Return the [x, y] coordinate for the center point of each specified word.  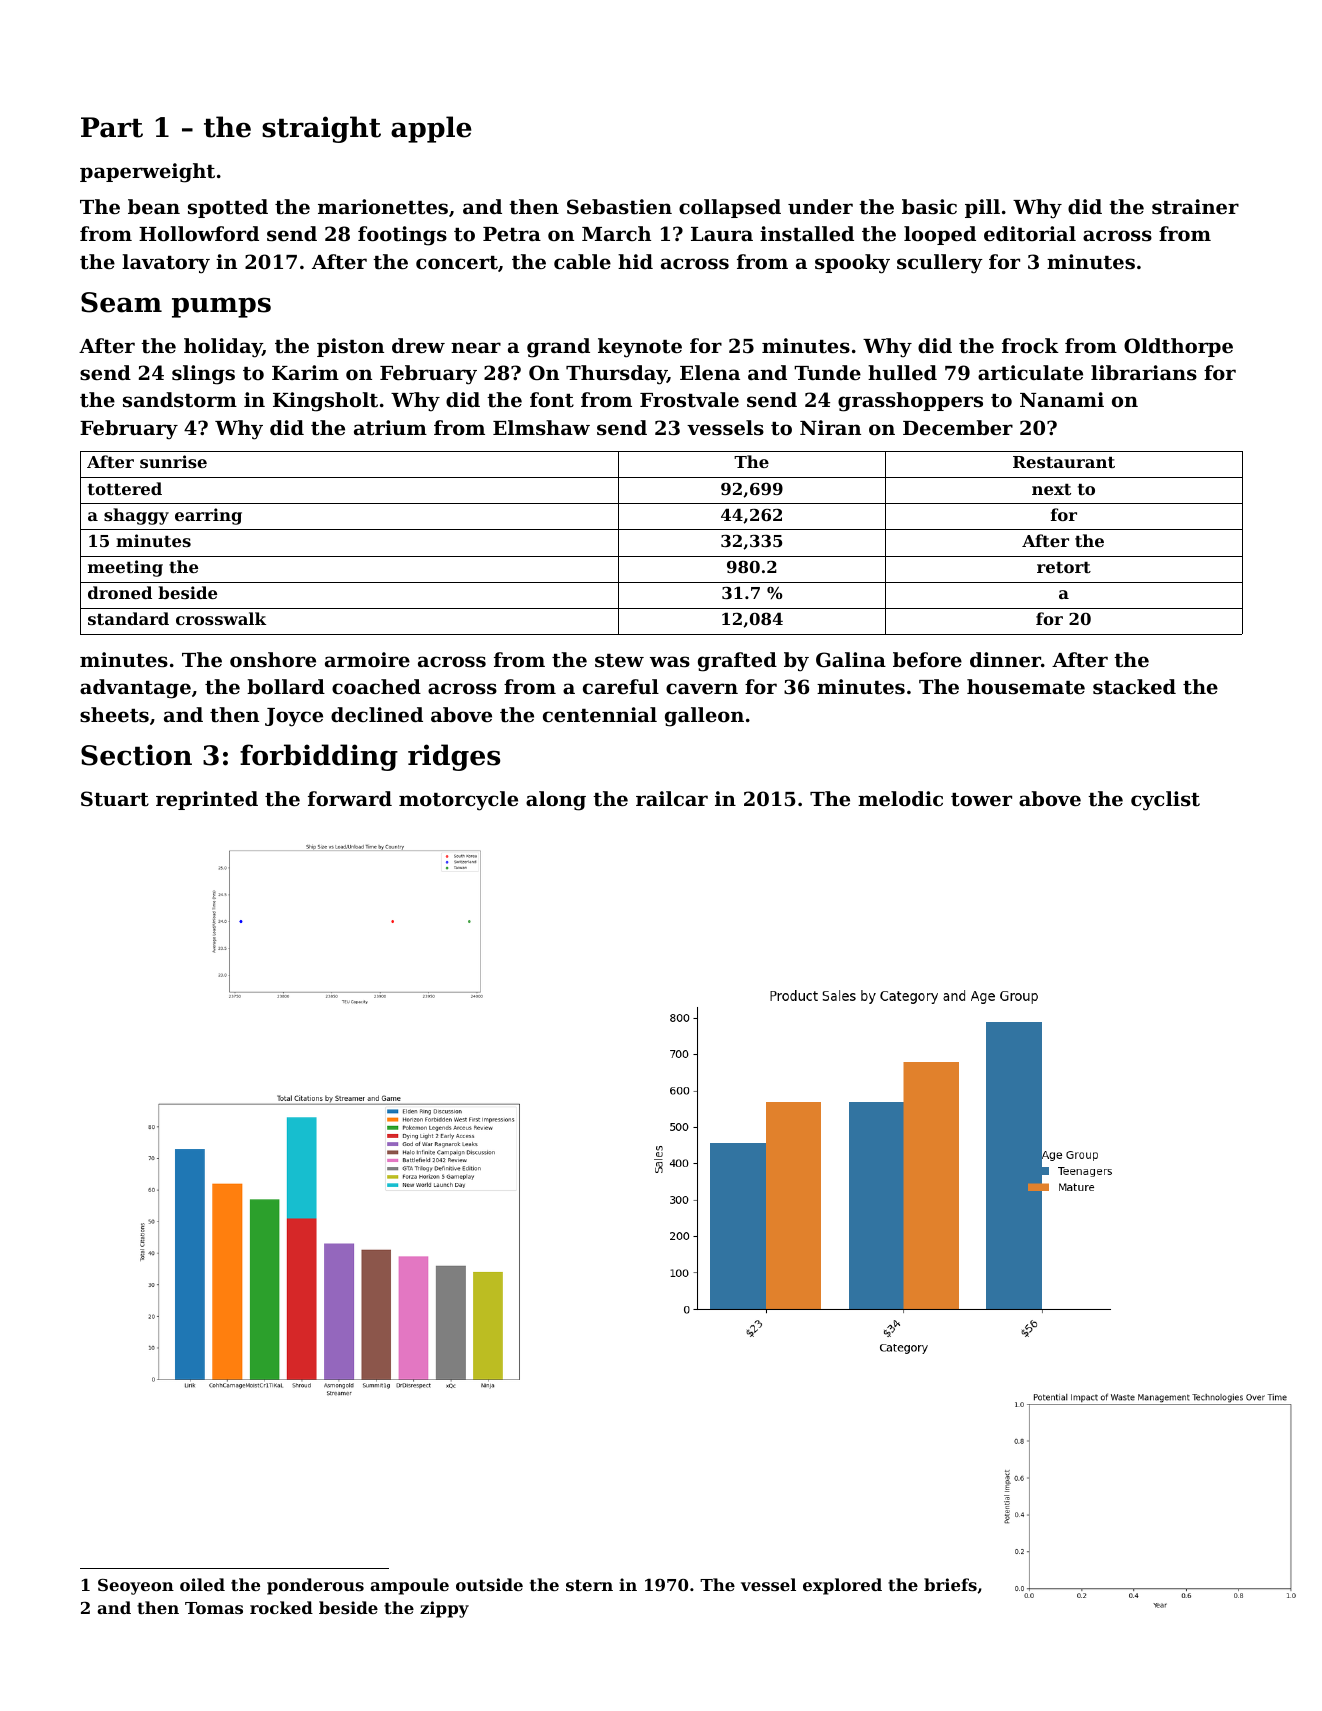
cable [582, 261]
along [556, 801]
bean [154, 206]
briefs [950, 1584]
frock [1030, 345]
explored [842, 1586]
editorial [1030, 233]
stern [589, 1585]
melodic [900, 798]
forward [350, 798]
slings [203, 375]
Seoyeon [136, 1587]
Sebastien [619, 207]
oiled [202, 1584]
